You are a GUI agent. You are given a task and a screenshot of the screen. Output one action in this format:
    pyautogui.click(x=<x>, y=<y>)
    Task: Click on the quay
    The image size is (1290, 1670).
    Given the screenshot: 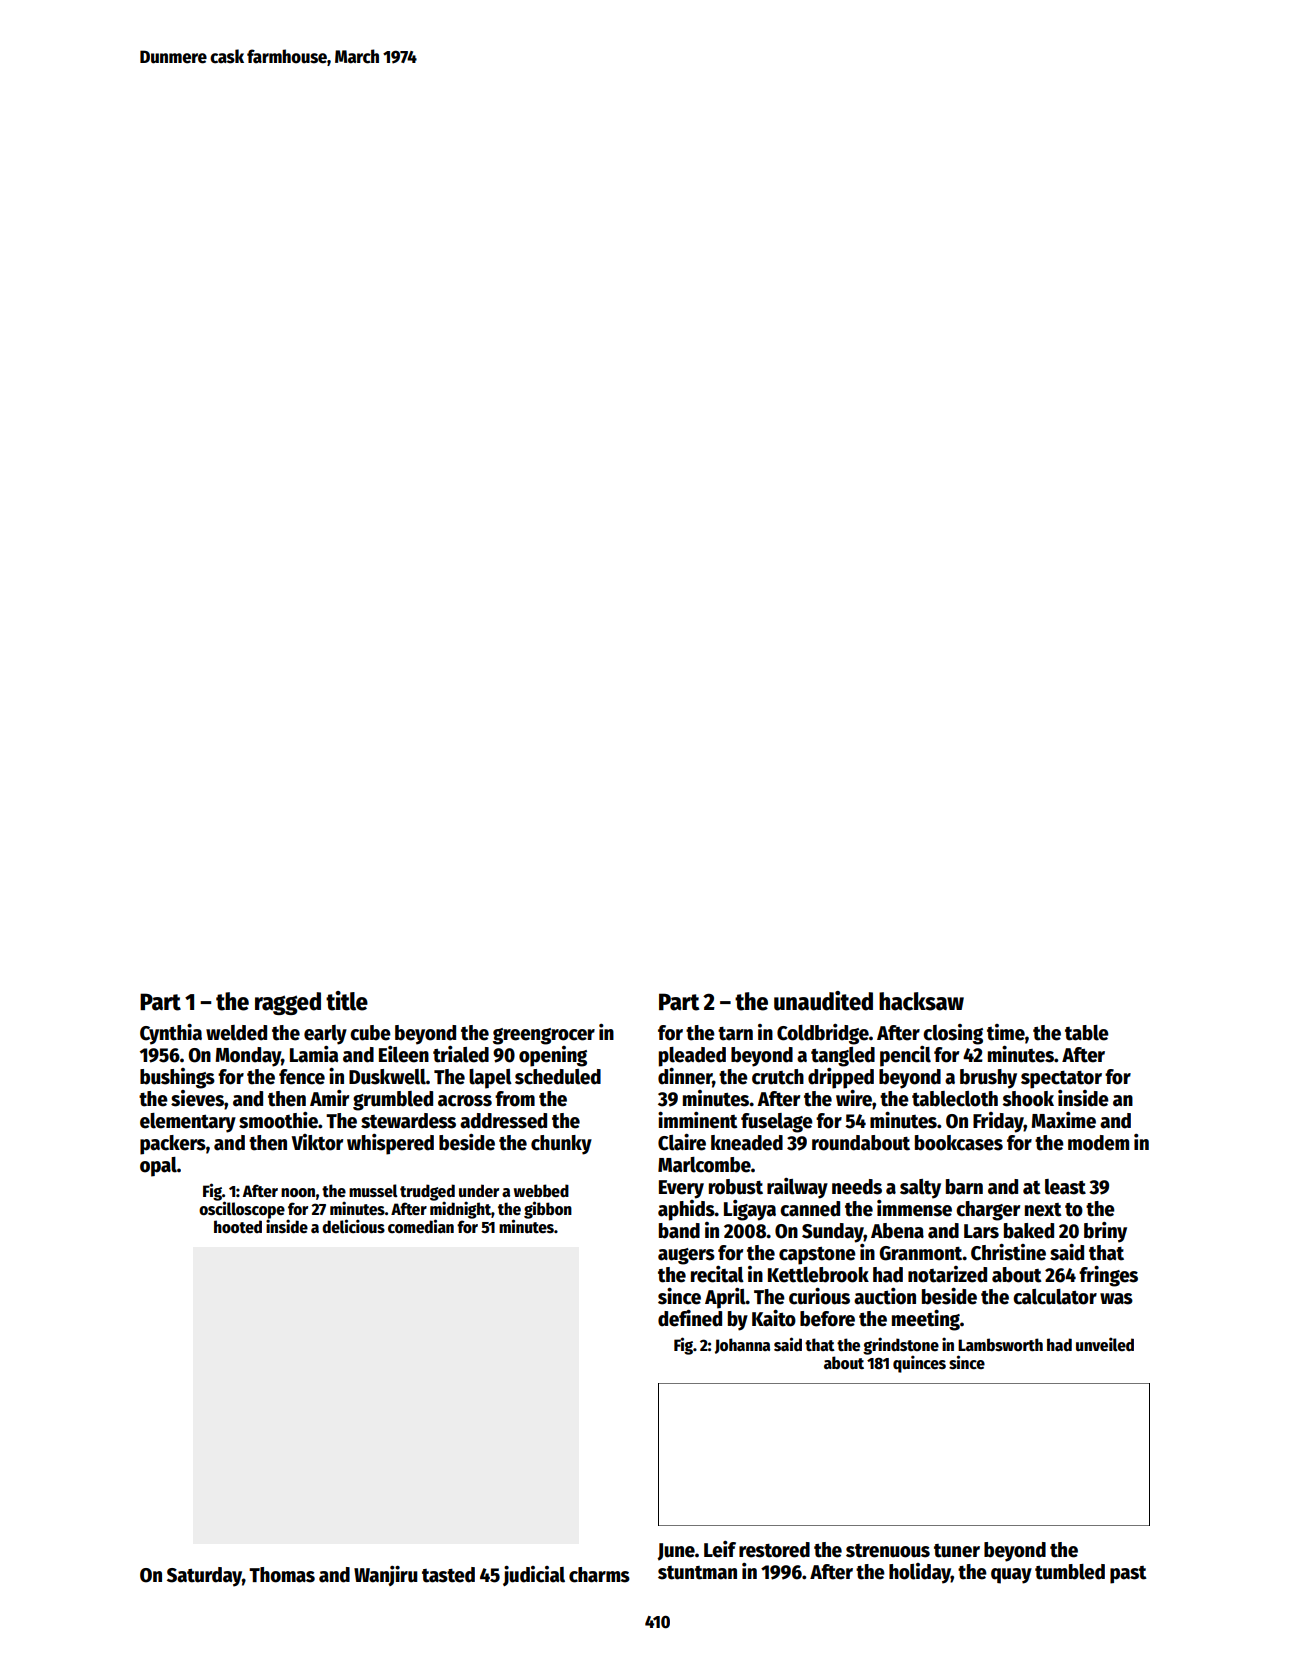 What is the action you would take?
    pyautogui.click(x=1011, y=1576)
